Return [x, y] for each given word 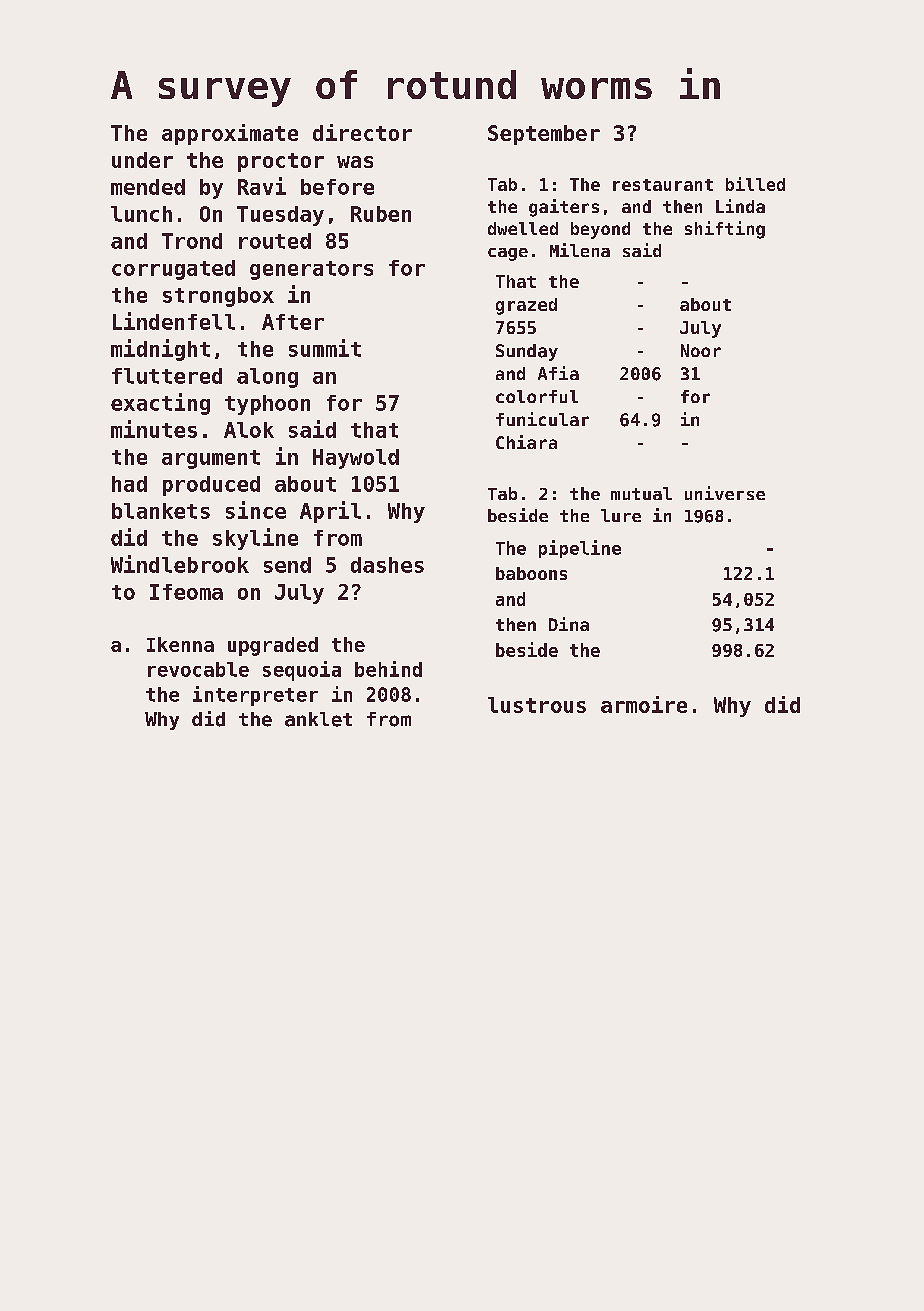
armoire [644, 704]
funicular [542, 419]
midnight [160, 350]
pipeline [580, 549]
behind [388, 669]
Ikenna [180, 644]
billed [755, 184]
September [544, 135]
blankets [161, 511]
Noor [701, 350]
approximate [230, 134]
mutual [641, 493]
